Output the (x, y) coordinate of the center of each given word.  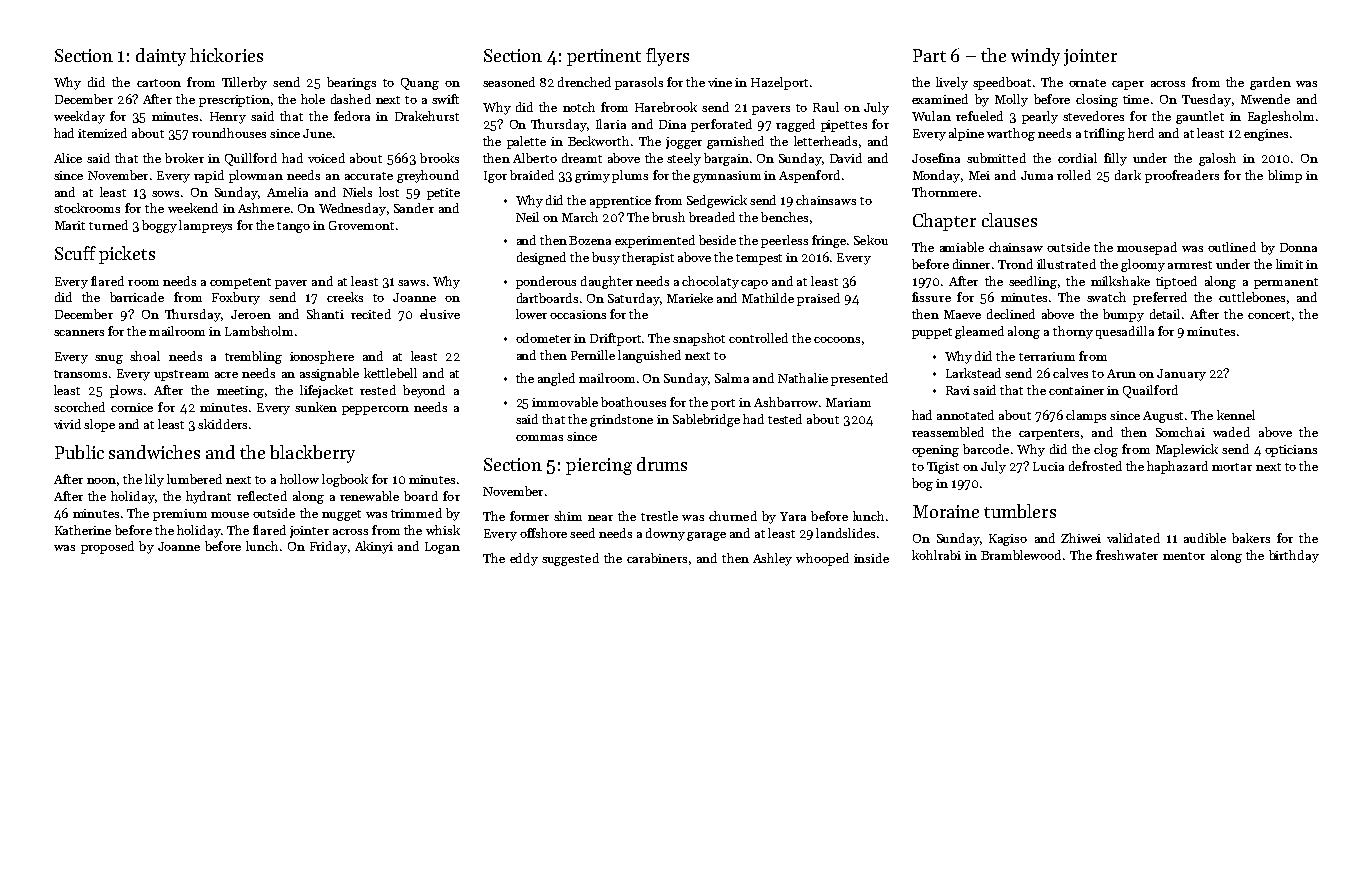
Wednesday (352, 209)
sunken (316, 407)
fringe (829, 241)
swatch (1106, 297)
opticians (1291, 451)
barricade (137, 297)
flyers (667, 57)
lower (531, 314)
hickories (226, 55)
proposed (107, 547)
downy (665, 534)
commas (539, 438)
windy (1035, 57)
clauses (1009, 220)
